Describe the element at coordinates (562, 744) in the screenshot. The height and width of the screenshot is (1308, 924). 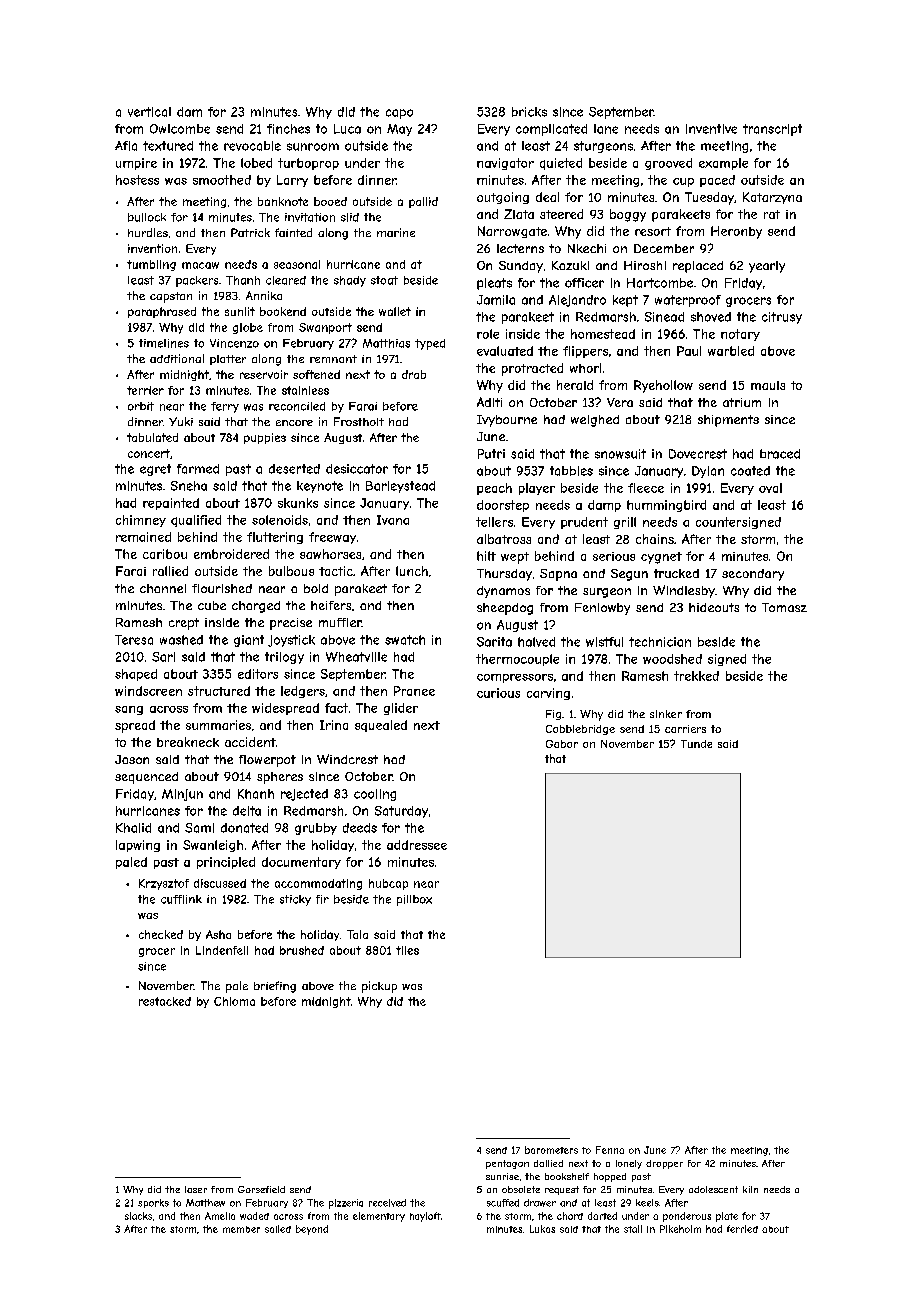
I see `Gabor` at that location.
